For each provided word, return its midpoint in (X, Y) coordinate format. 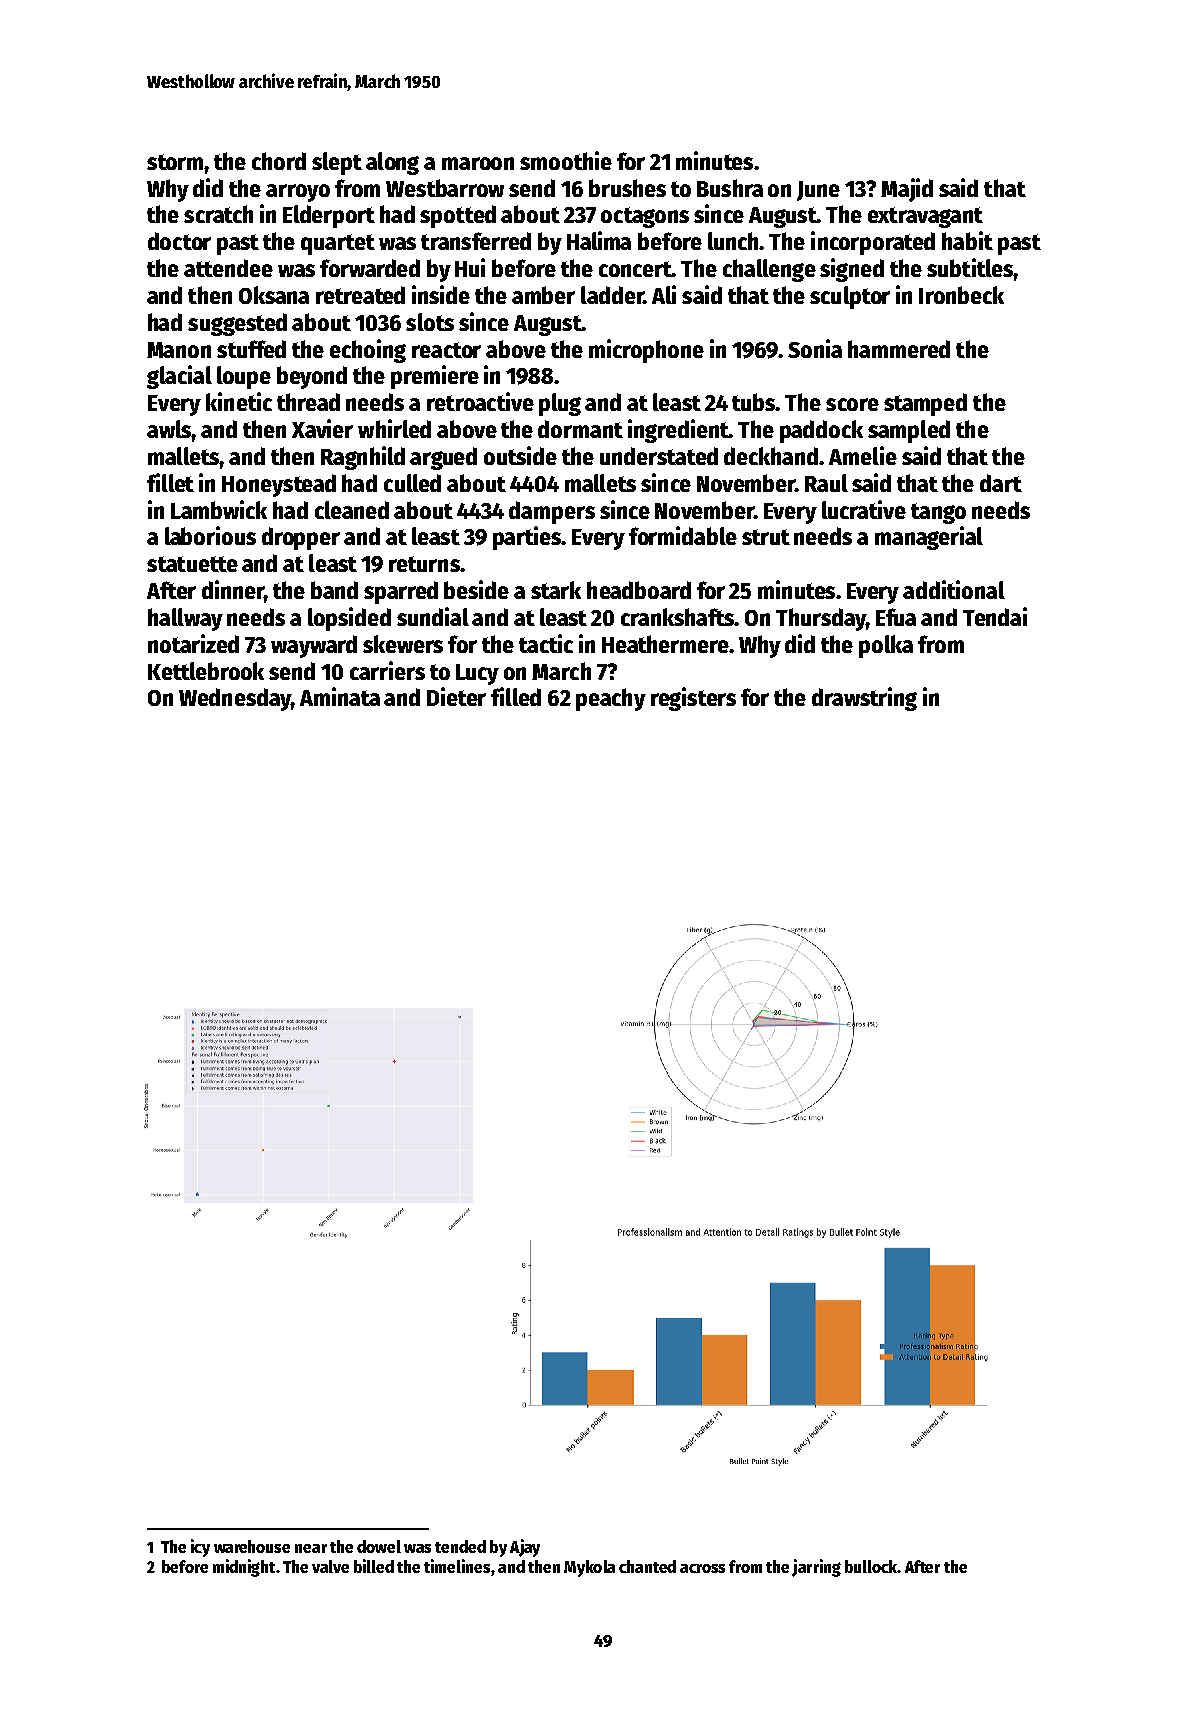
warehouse (252, 1546)
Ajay (525, 1548)
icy (200, 1548)
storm (175, 162)
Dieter (456, 696)
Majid (907, 190)
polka (886, 646)
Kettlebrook (206, 671)
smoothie (566, 160)
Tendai (995, 616)
